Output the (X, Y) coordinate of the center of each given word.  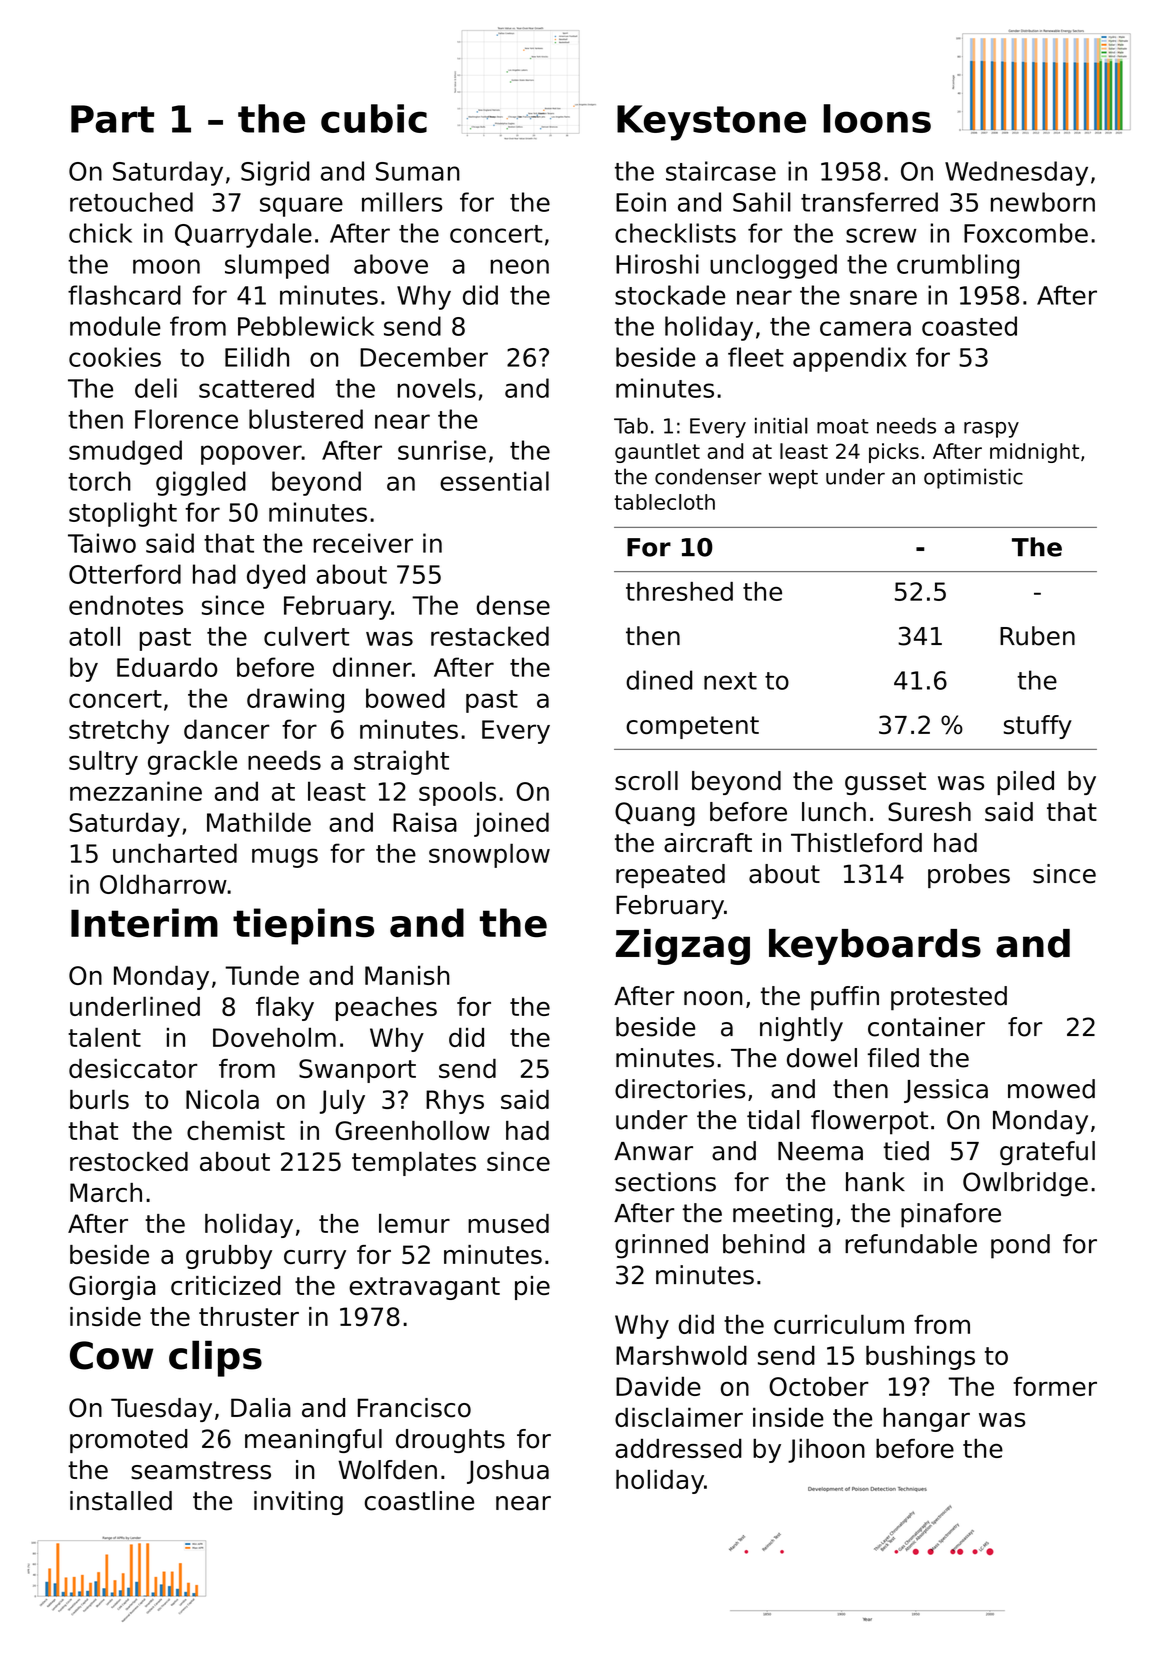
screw (881, 235)
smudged (125, 452)
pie (532, 1288)
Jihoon (826, 1450)
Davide (658, 1386)
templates (414, 1163)
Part (112, 119)
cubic (374, 118)
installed (121, 1501)
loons (877, 118)
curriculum (839, 1324)
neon (520, 266)
